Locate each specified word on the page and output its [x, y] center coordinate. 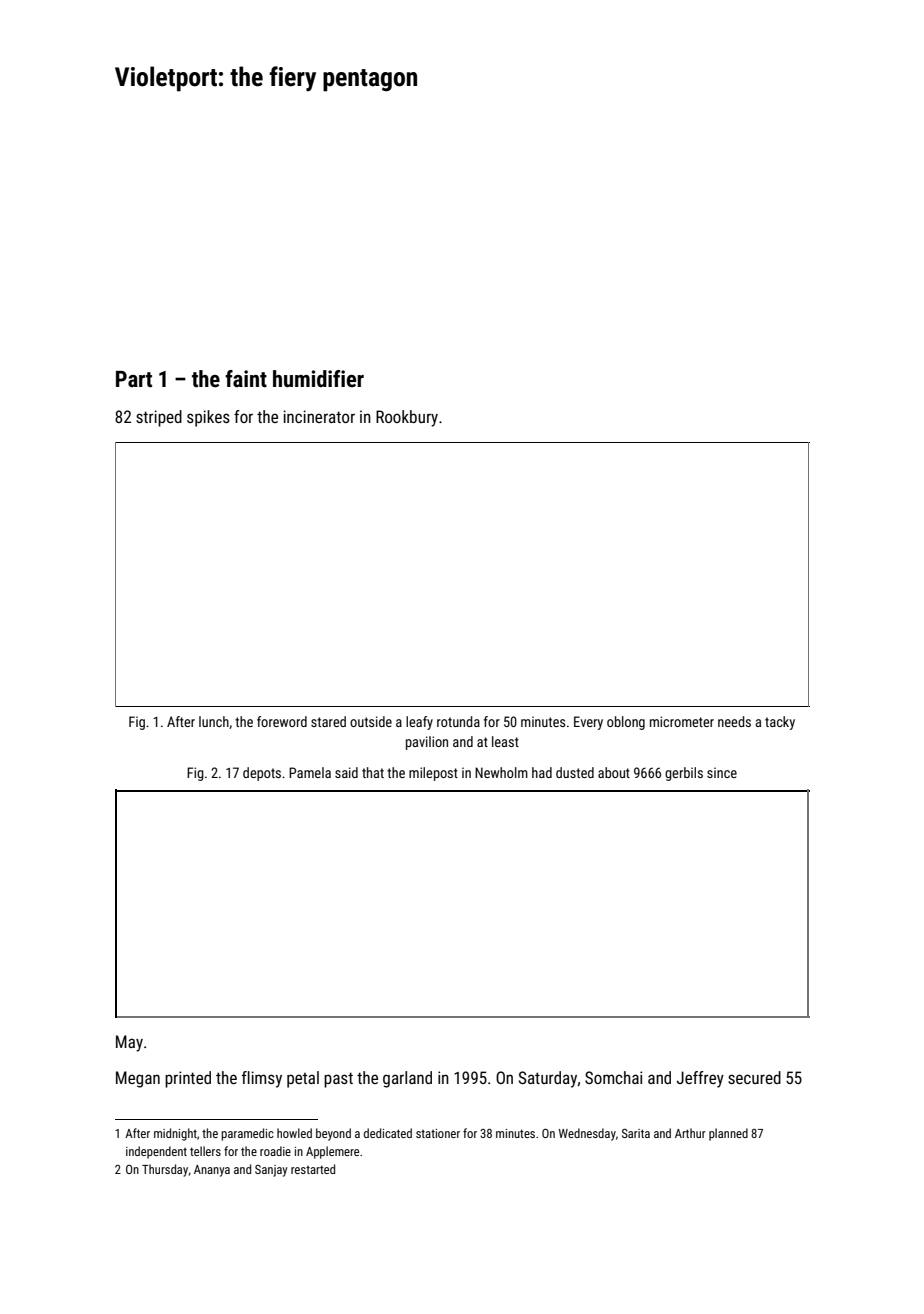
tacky [780, 723]
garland [407, 1079]
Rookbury [407, 418]
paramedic [247, 1134]
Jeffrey [700, 1079]
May [129, 1043]
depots [262, 774]
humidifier [318, 379]
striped [159, 418]
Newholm [501, 772]
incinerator [319, 416]
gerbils [684, 774]
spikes [208, 418]
